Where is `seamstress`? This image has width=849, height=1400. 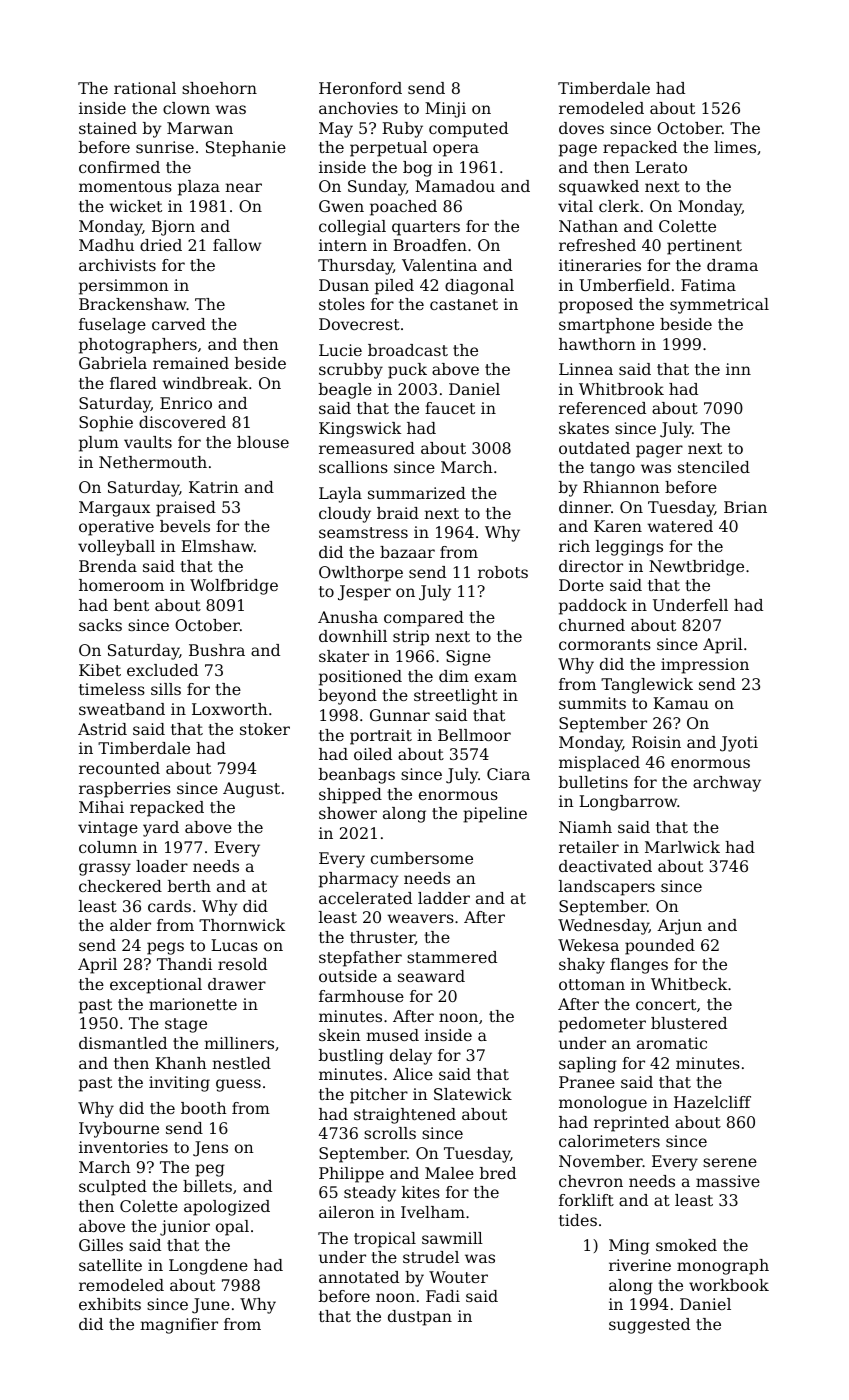
seamstress is located at coordinates (363, 532).
